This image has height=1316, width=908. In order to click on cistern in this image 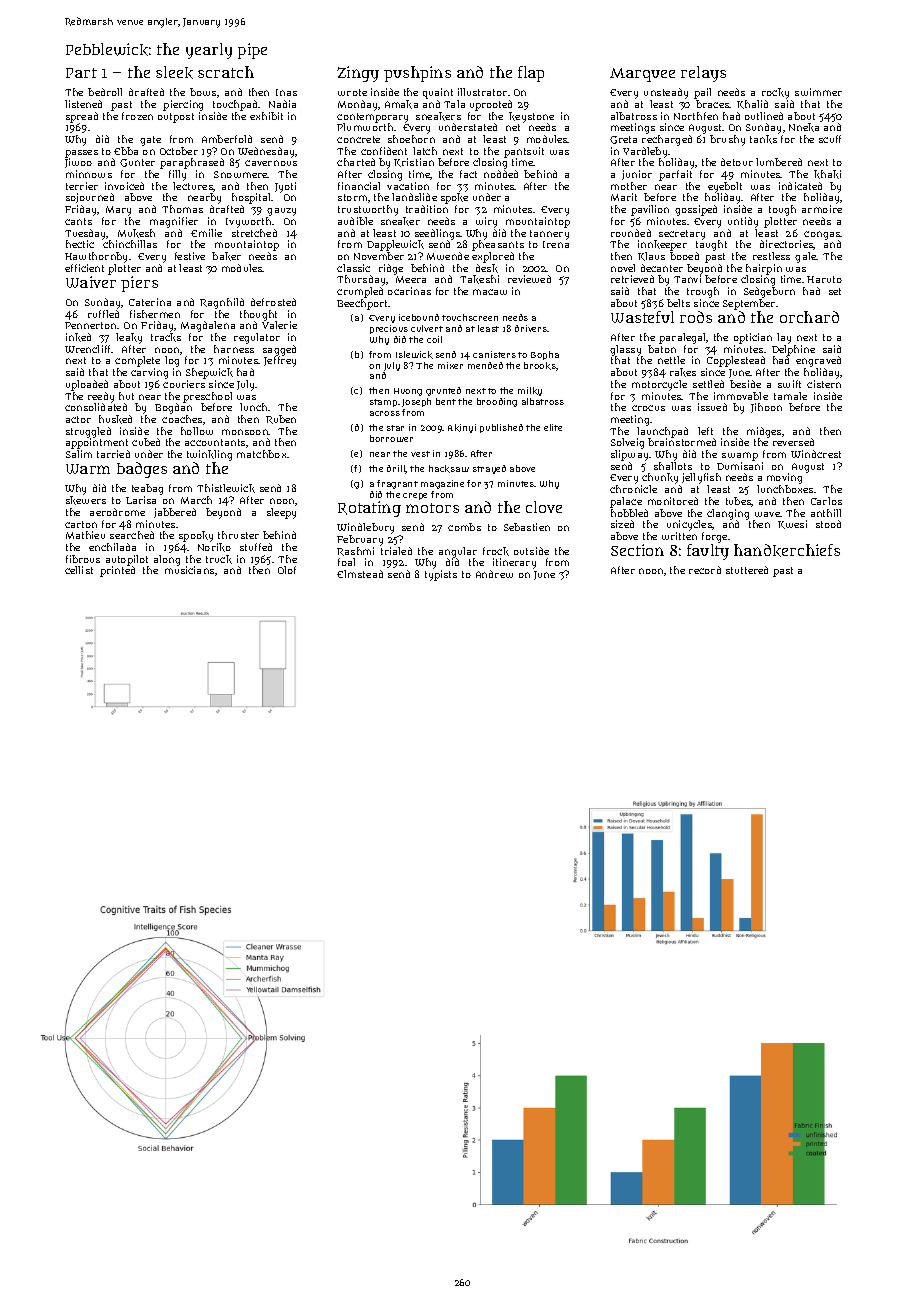, I will do `click(824, 384)`.
